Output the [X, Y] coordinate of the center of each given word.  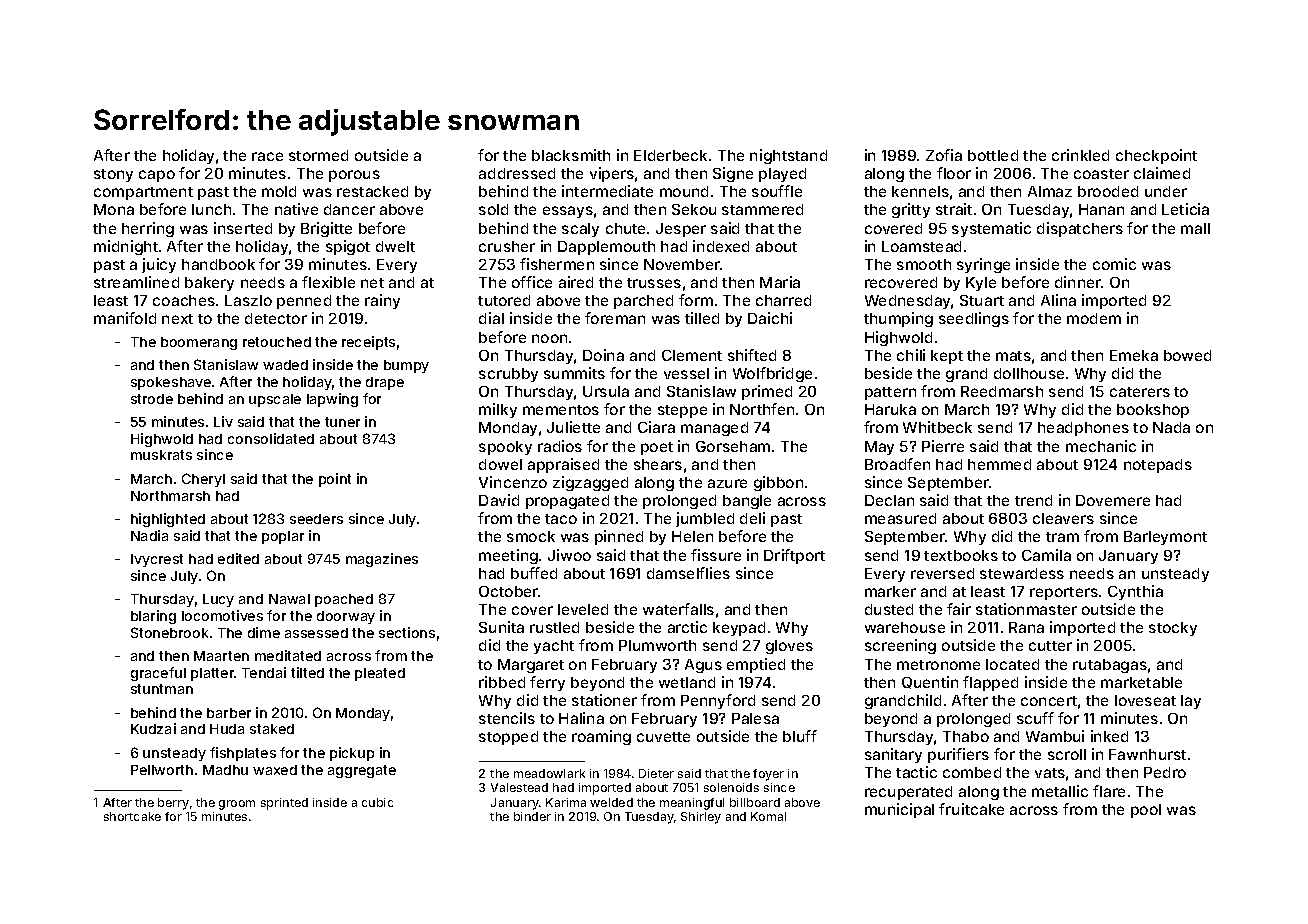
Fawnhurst [1147, 754]
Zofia [944, 155]
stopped [508, 738]
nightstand [788, 156]
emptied [756, 665]
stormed [318, 155]
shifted [752, 355]
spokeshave [171, 383]
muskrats [161, 455]
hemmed [999, 464]
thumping [898, 319]
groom [237, 805]
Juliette [573, 427]
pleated [380, 674]
